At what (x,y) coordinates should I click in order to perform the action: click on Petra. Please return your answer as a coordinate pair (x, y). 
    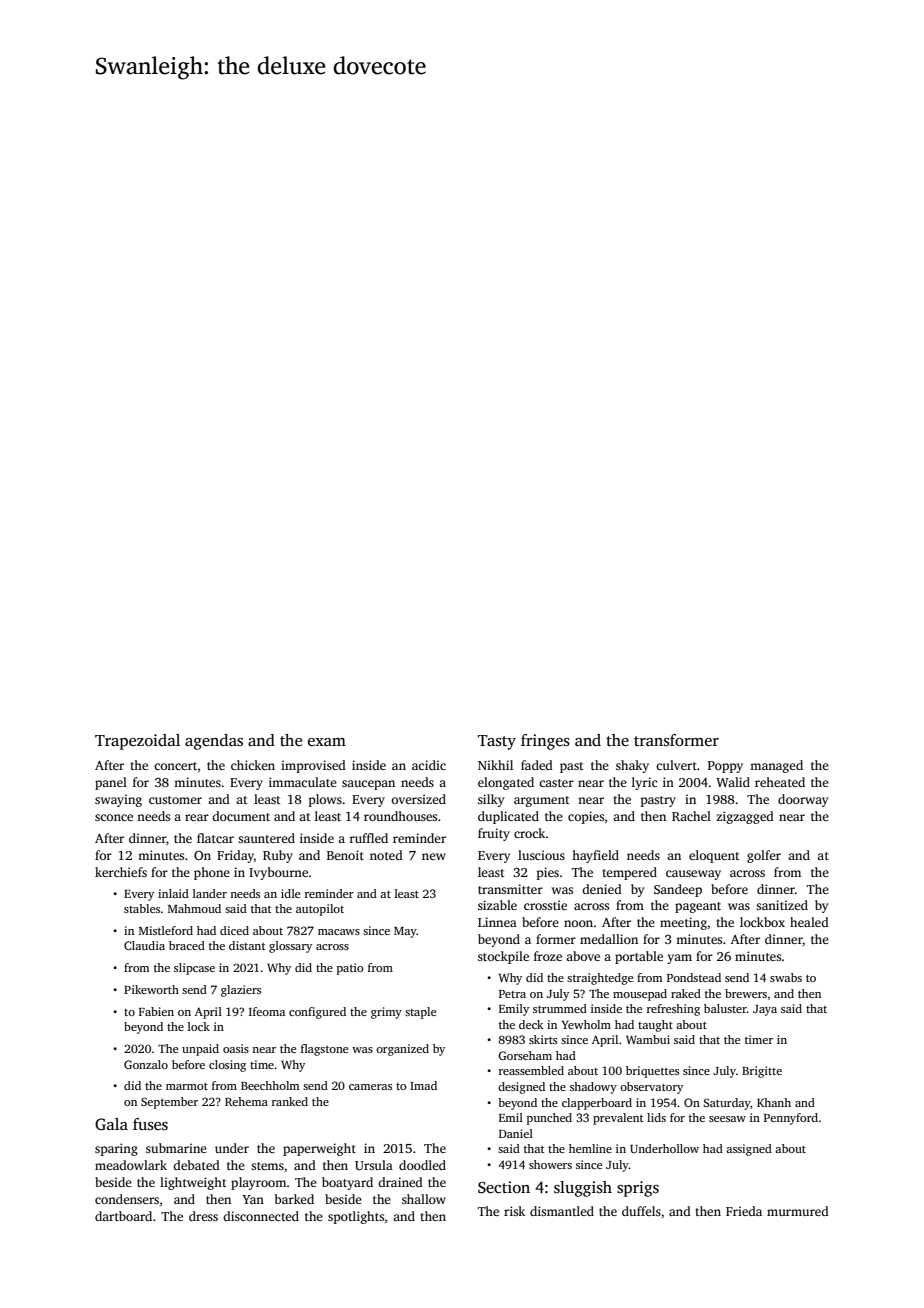
    Looking at the image, I should click on (512, 994).
